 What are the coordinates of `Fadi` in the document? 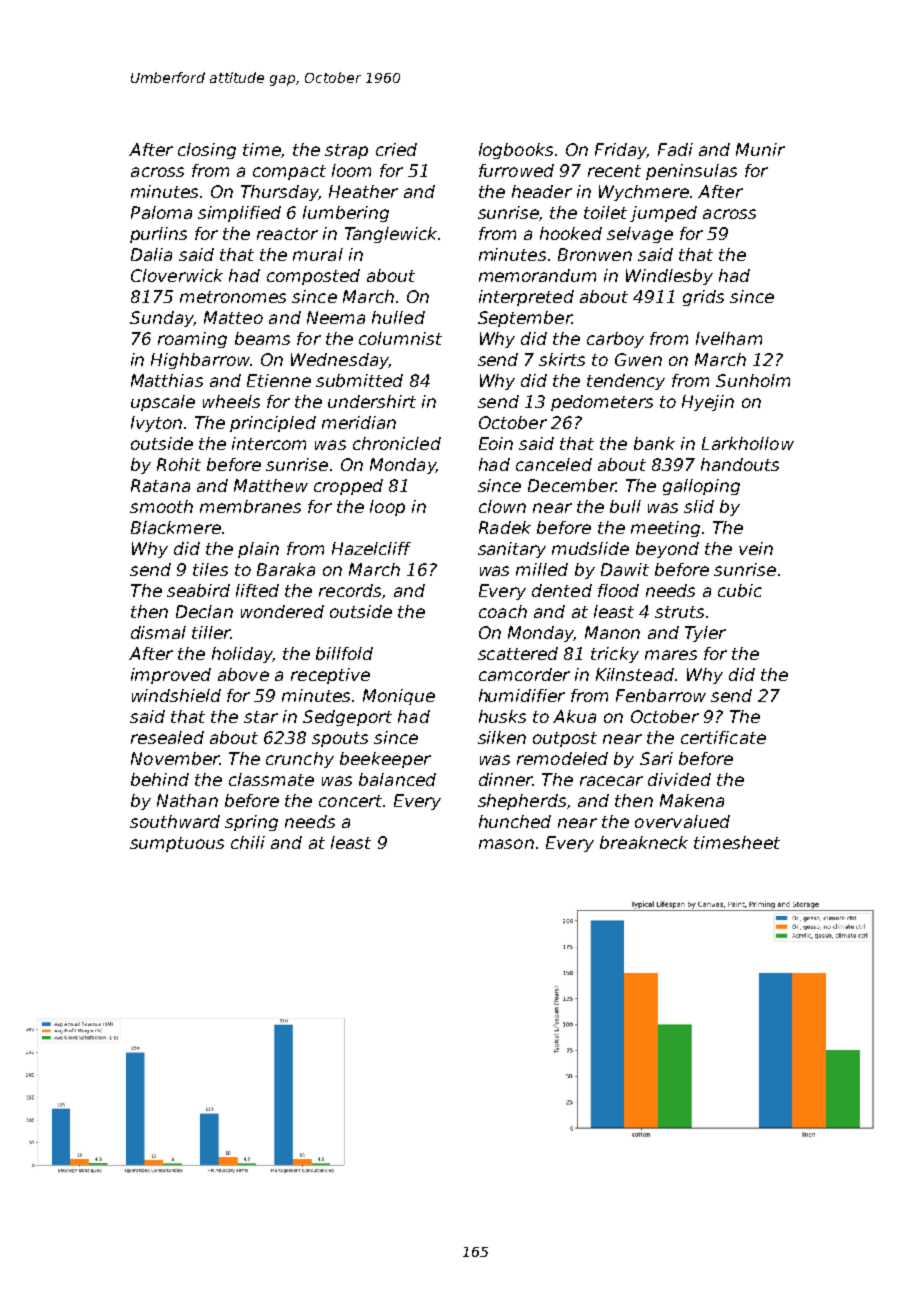 It's located at (675, 149).
